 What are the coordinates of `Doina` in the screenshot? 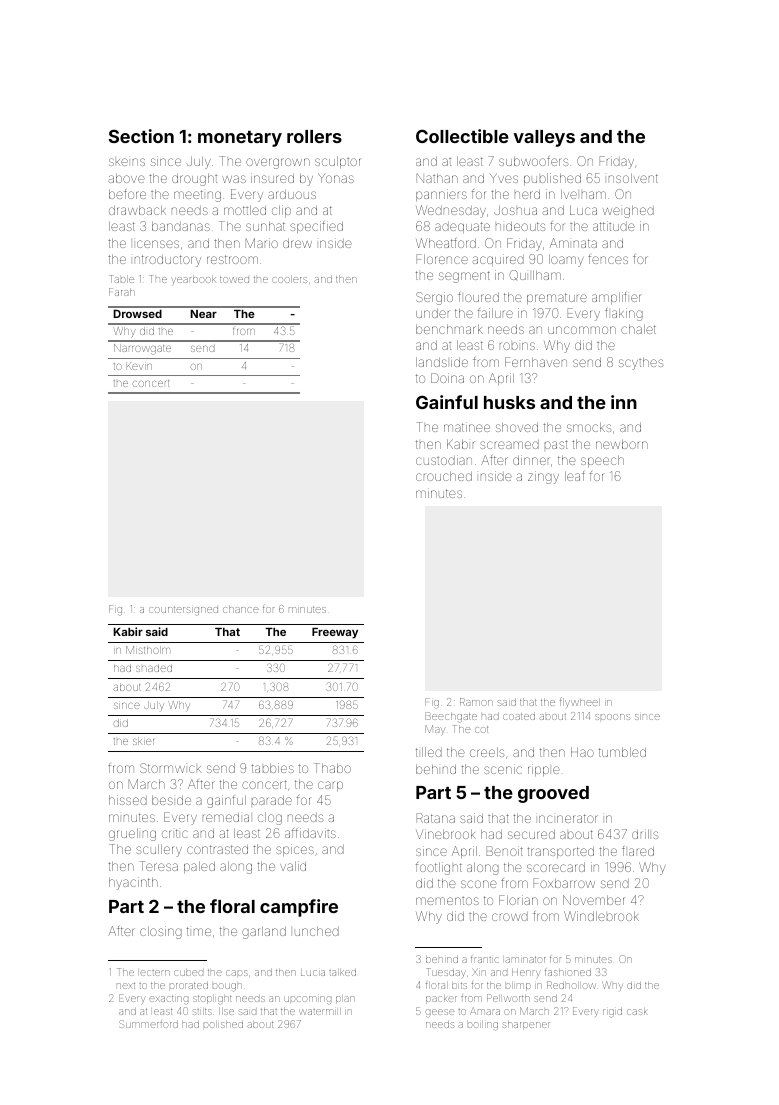 It's located at (447, 378).
